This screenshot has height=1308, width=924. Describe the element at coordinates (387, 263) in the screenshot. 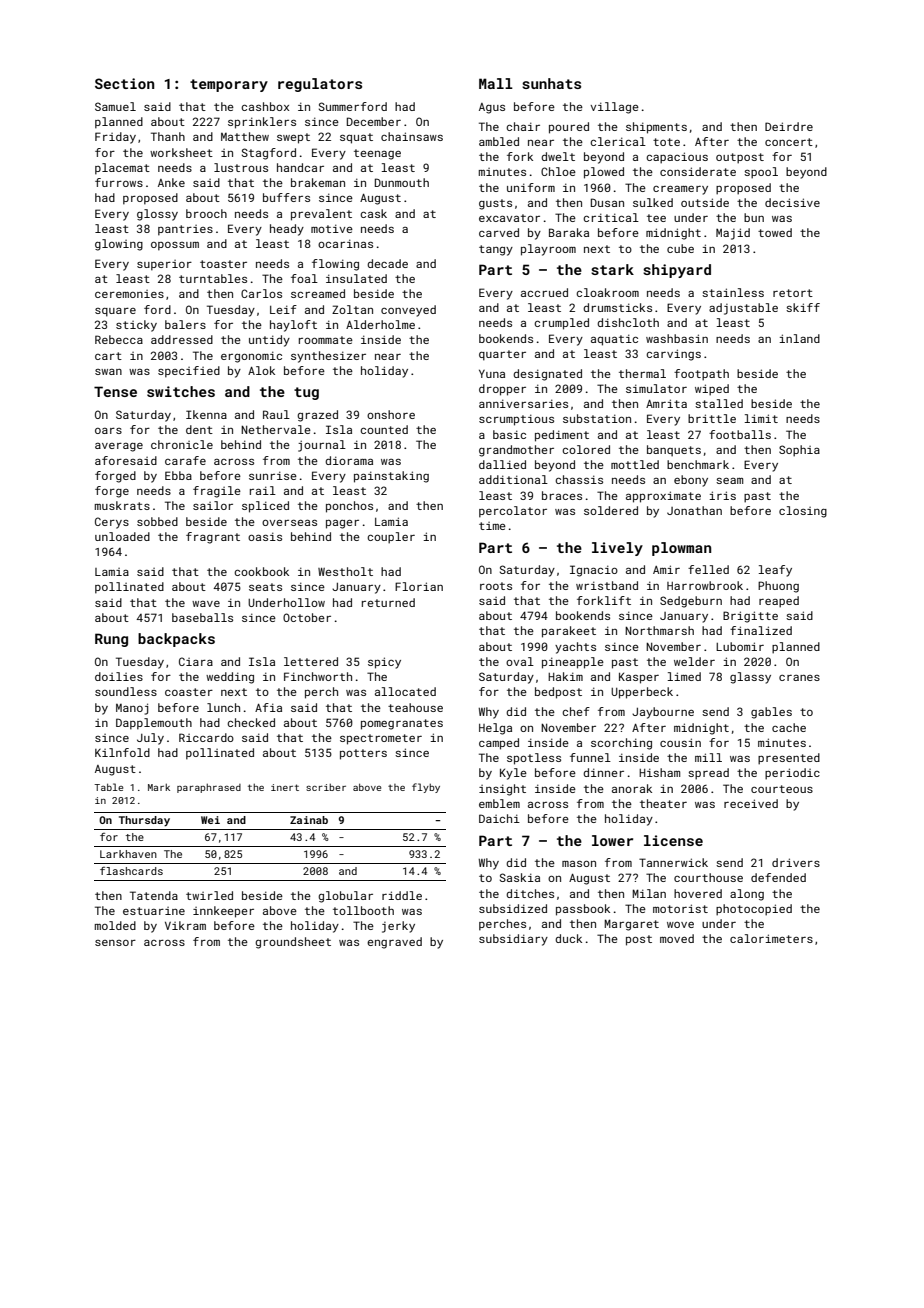

I see `decade` at that location.
